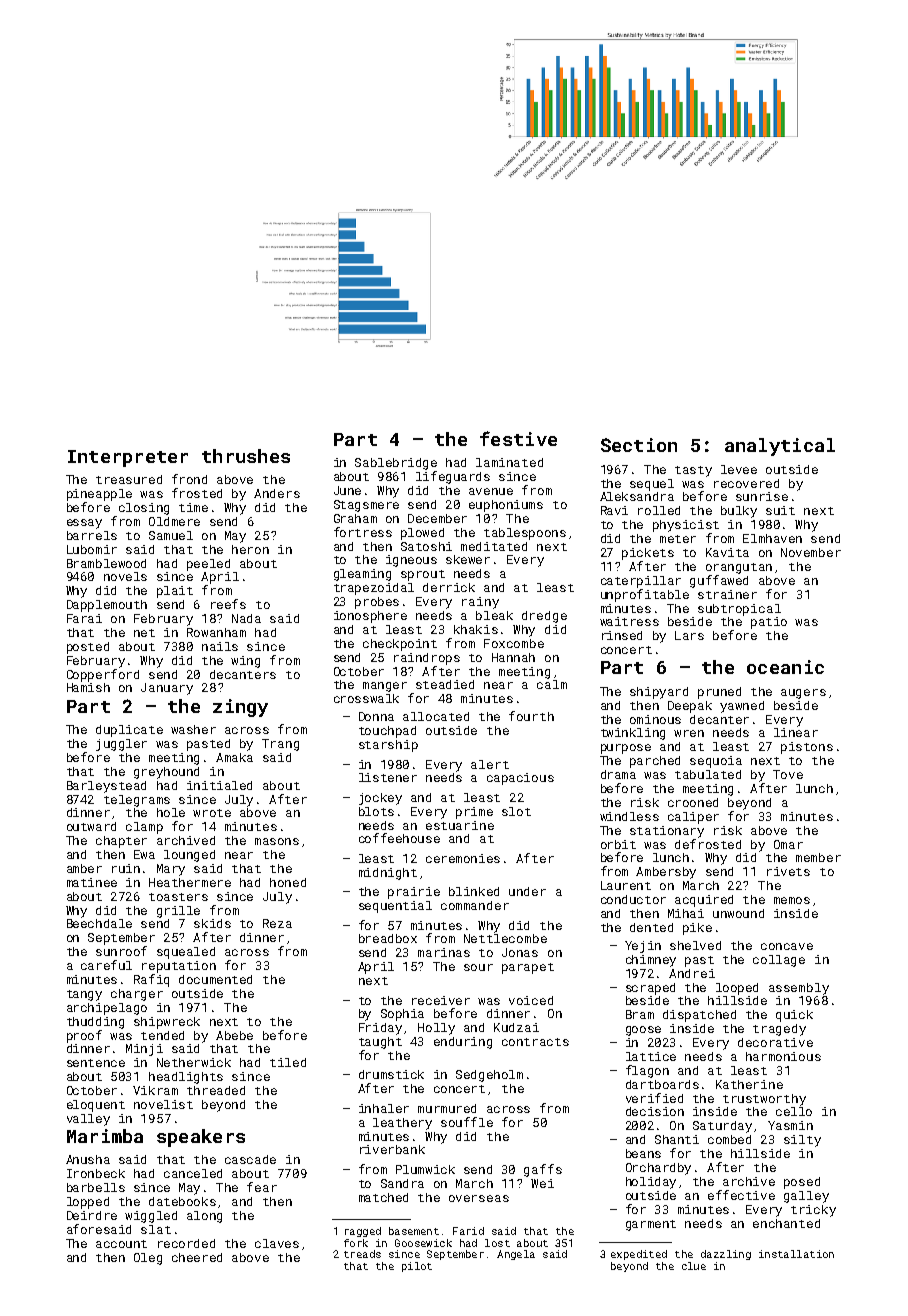 The width and height of the screenshot is (908, 1316). What do you see at coordinates (645, 595) in the screenshot?
I see `unprofitable` at bounding box center [645, 595].
